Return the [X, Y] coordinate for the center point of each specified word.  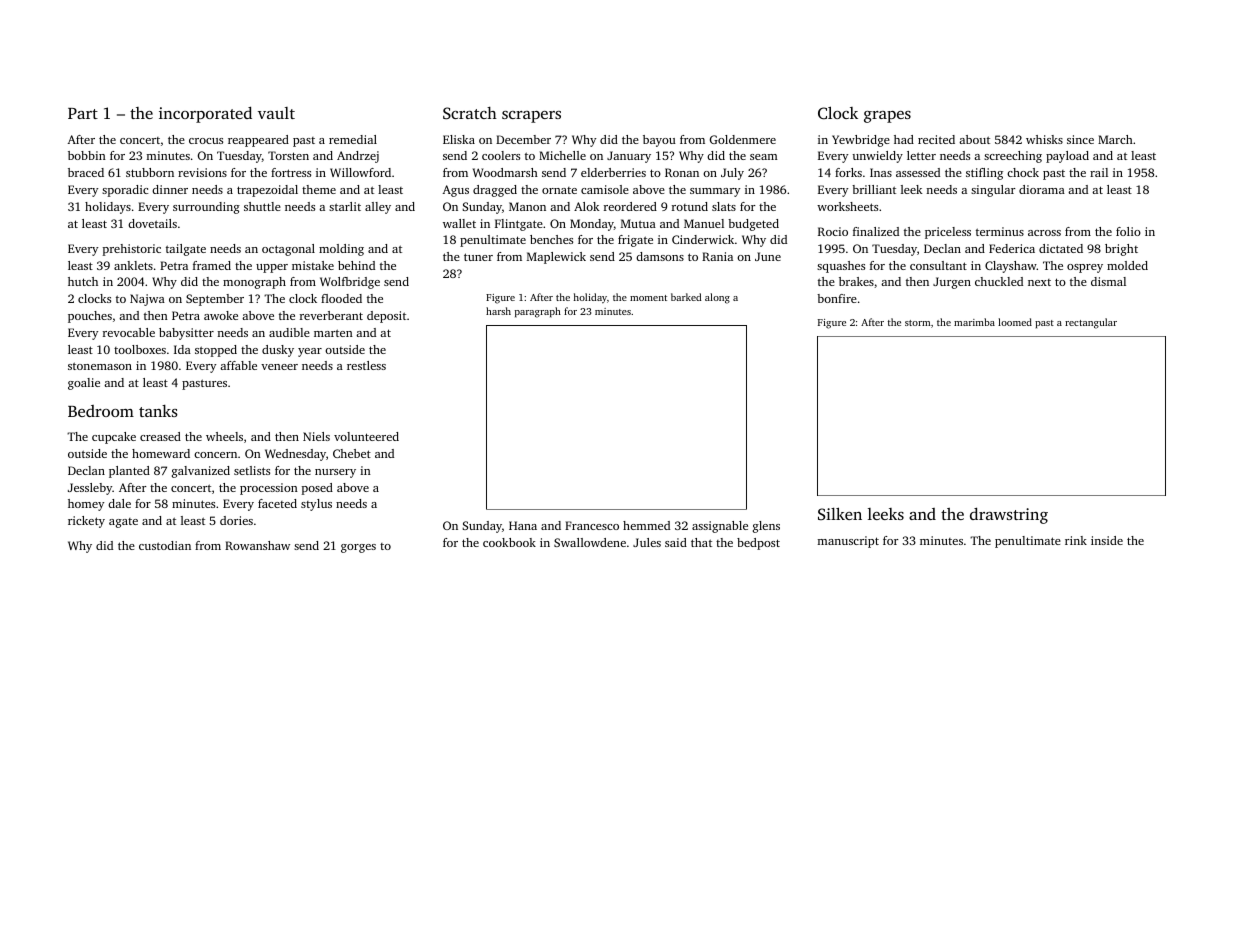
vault [276, 113]
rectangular [1091, 323]
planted [129, 472]
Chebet [352, 453]
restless [366, 365]
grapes [887, 117]
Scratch [470, 113]
